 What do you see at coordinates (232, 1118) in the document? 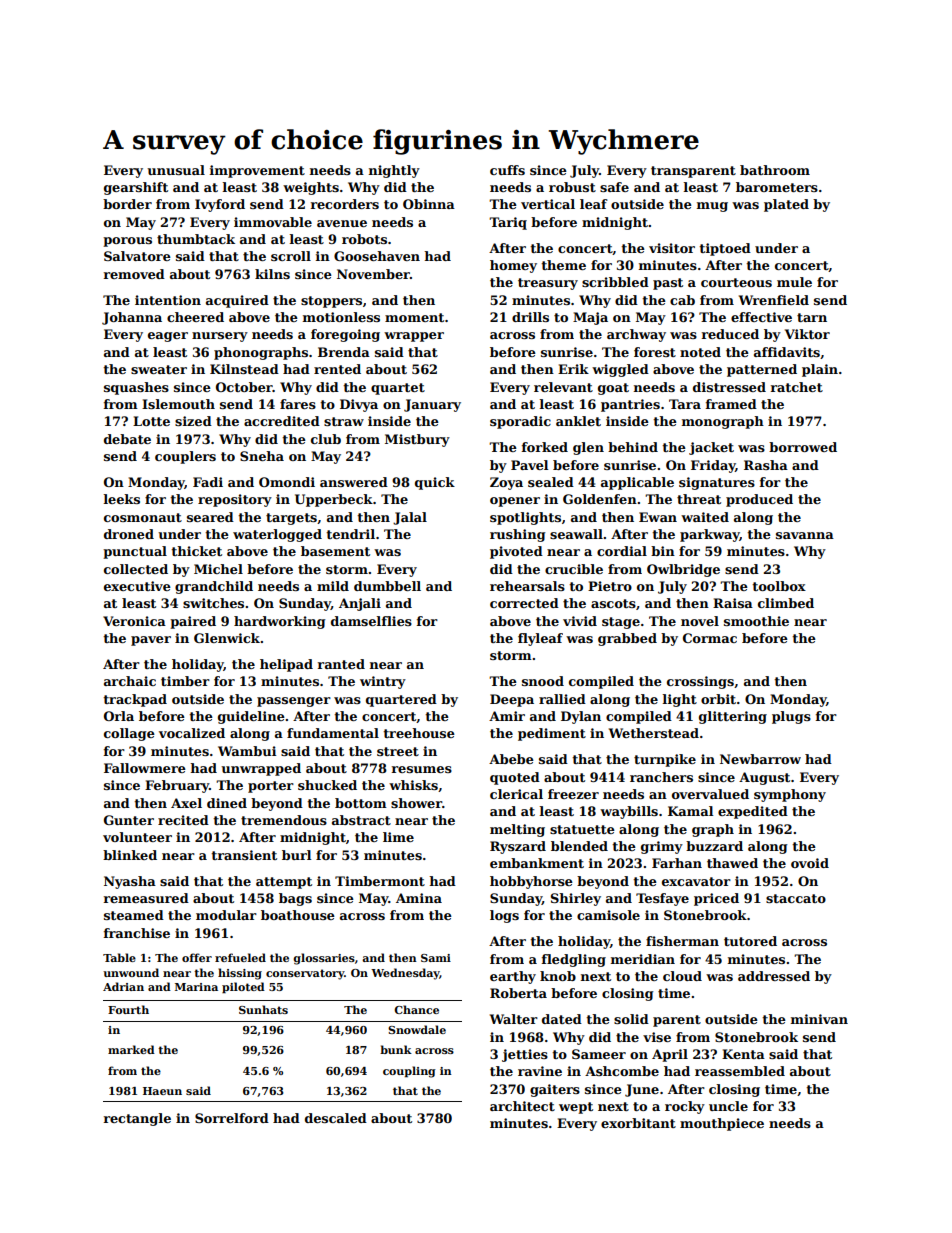
I see `Sorrelford` at bounding box center [232, 1118].
